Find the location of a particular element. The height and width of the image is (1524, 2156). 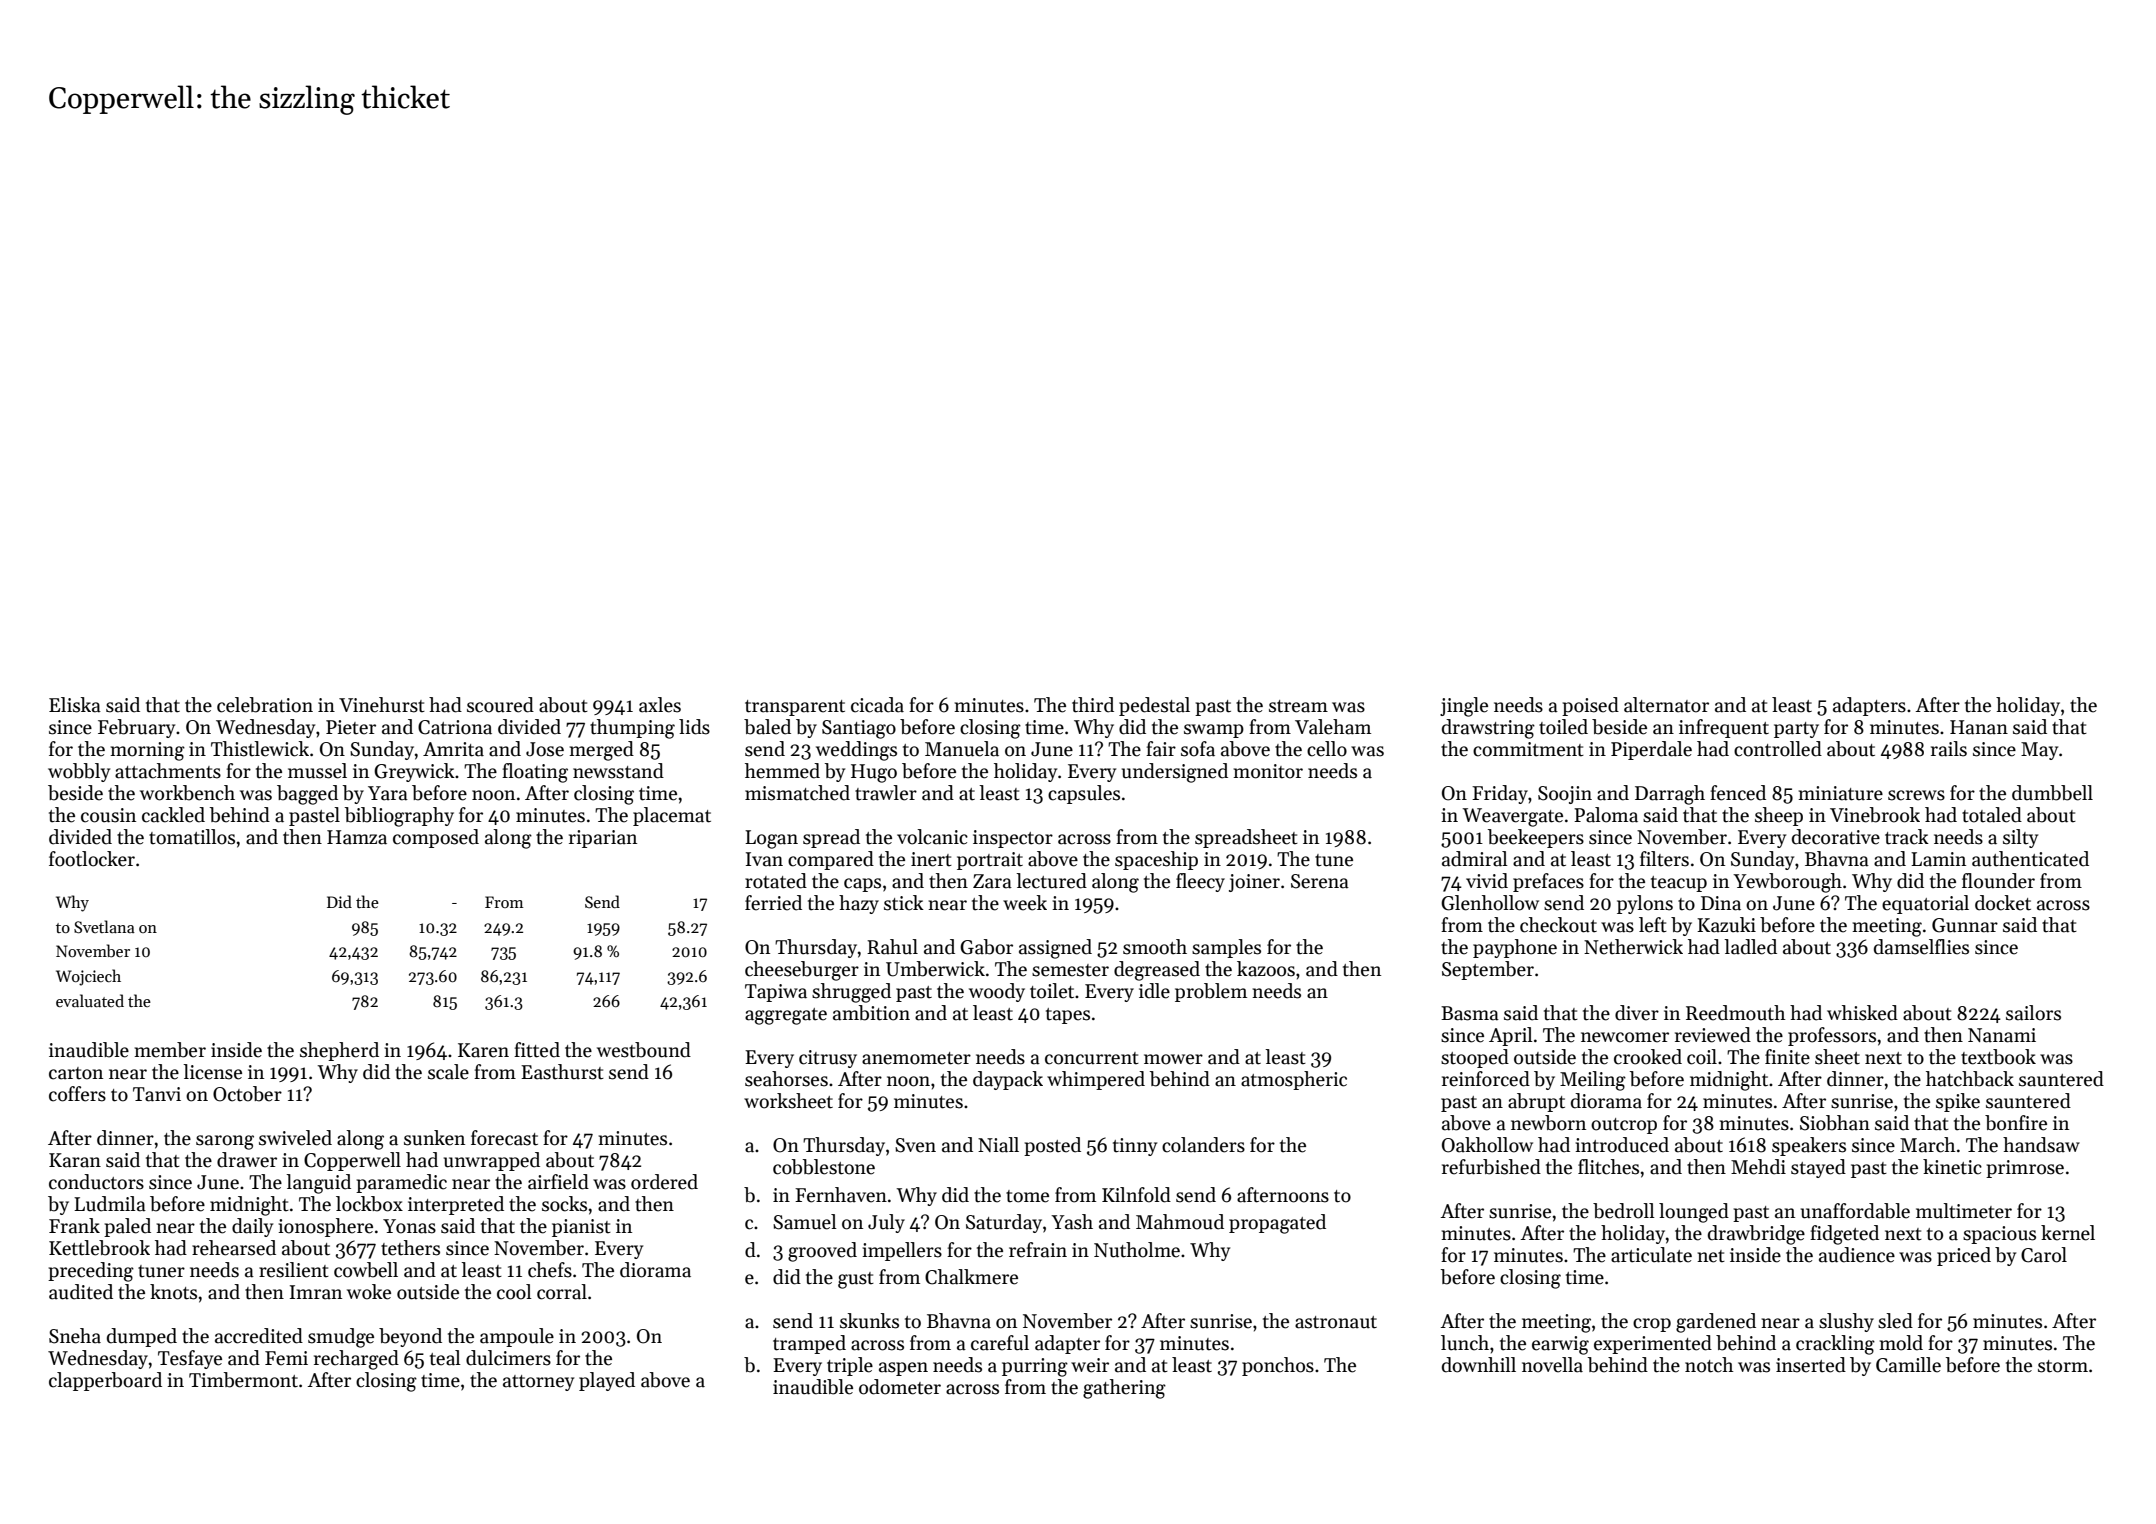

Timbermont is located at coordinates (243, 1380).
